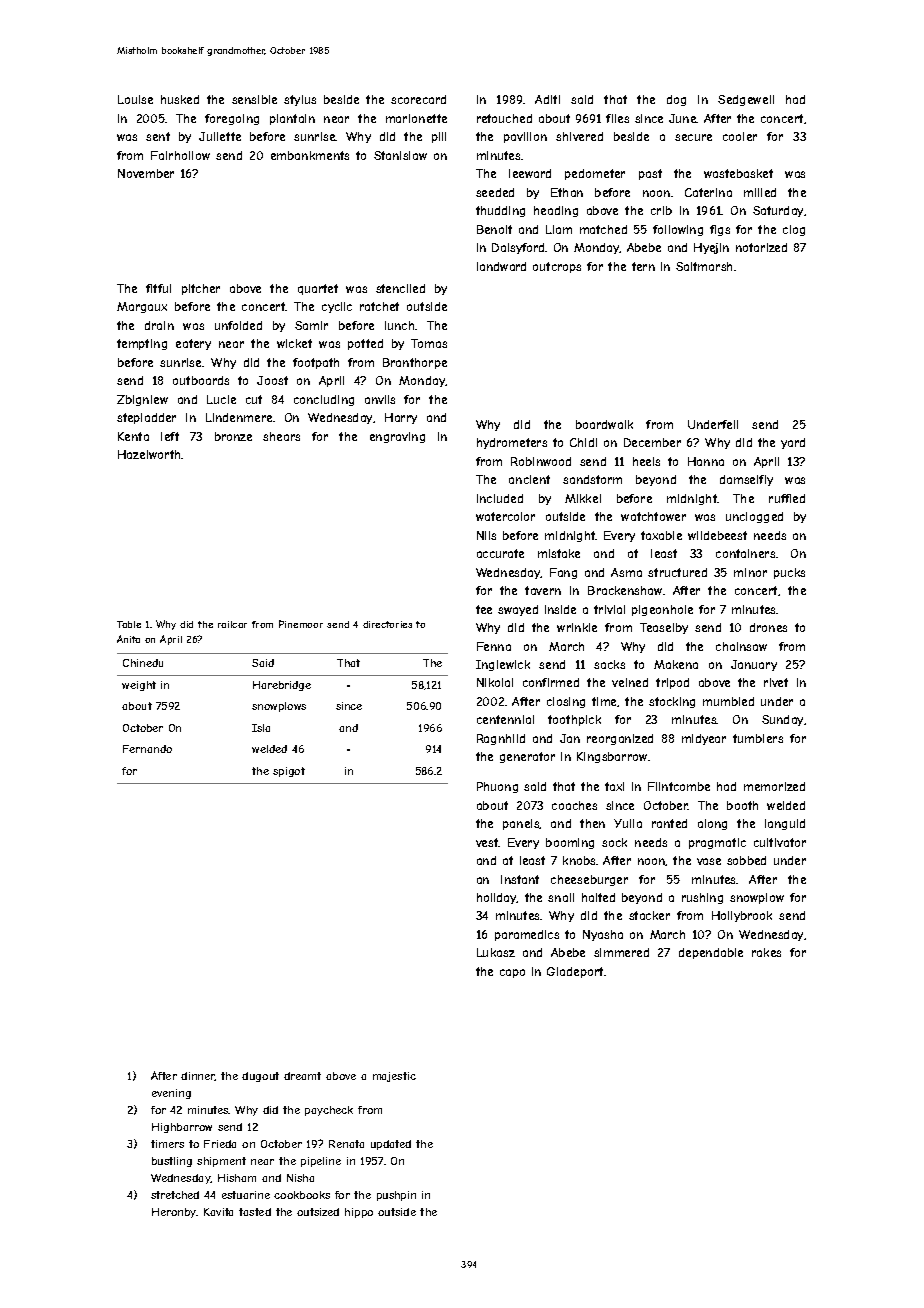  I want to click on dugout, so click(260, 1077).
